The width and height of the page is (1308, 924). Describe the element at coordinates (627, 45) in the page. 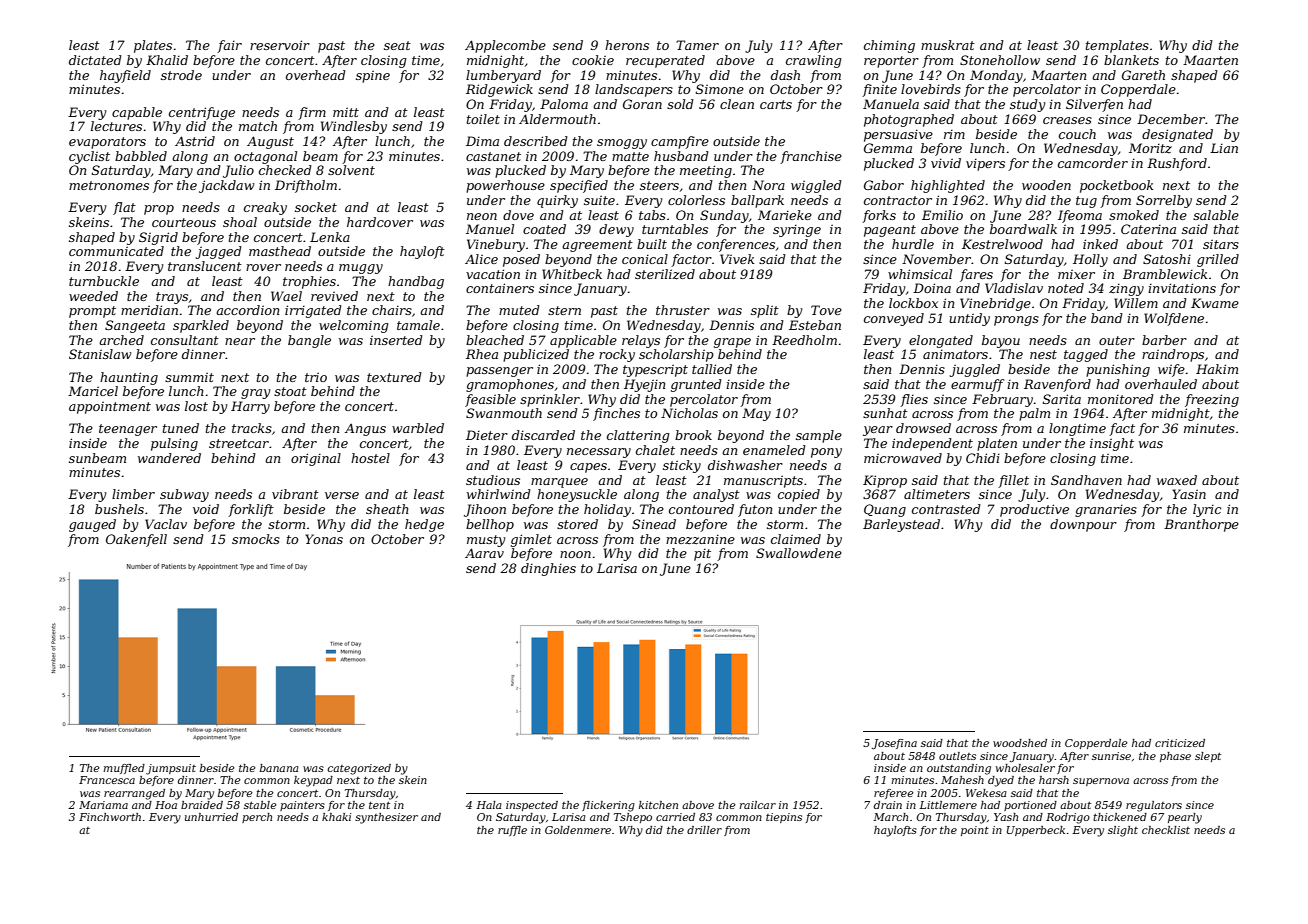

I see `herons` at that location.
